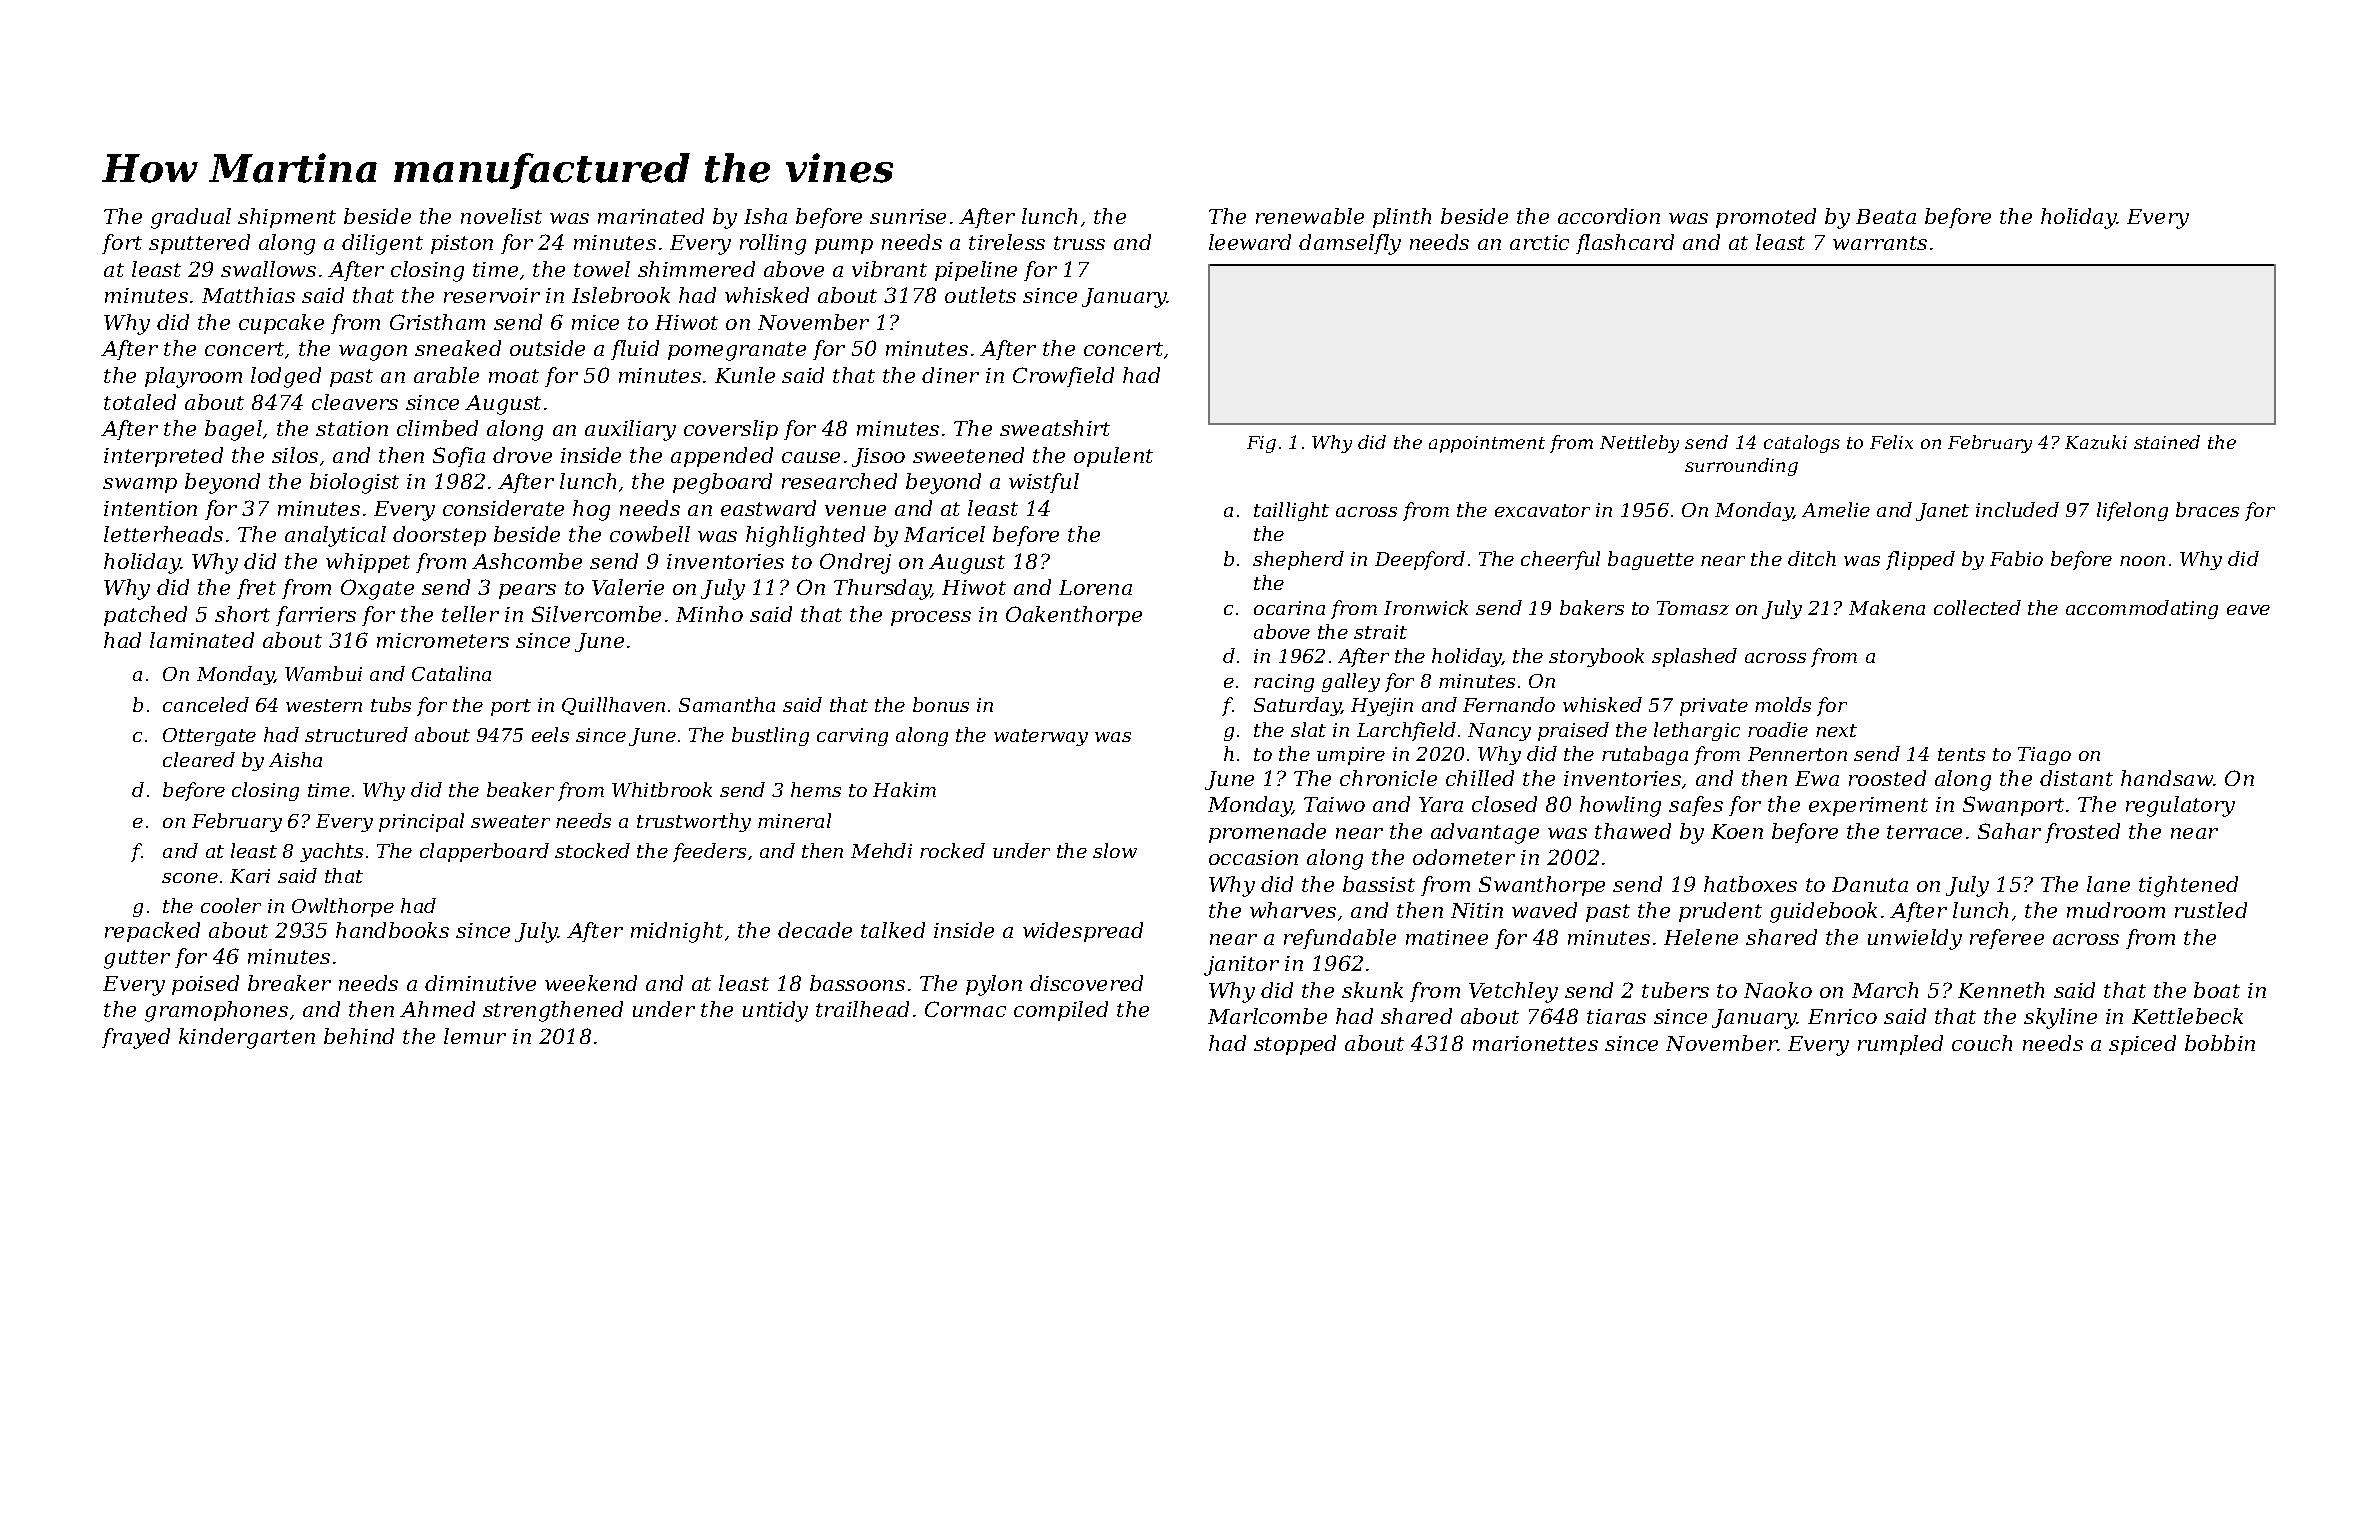  I want to click on totaled, so click(140, 402).
